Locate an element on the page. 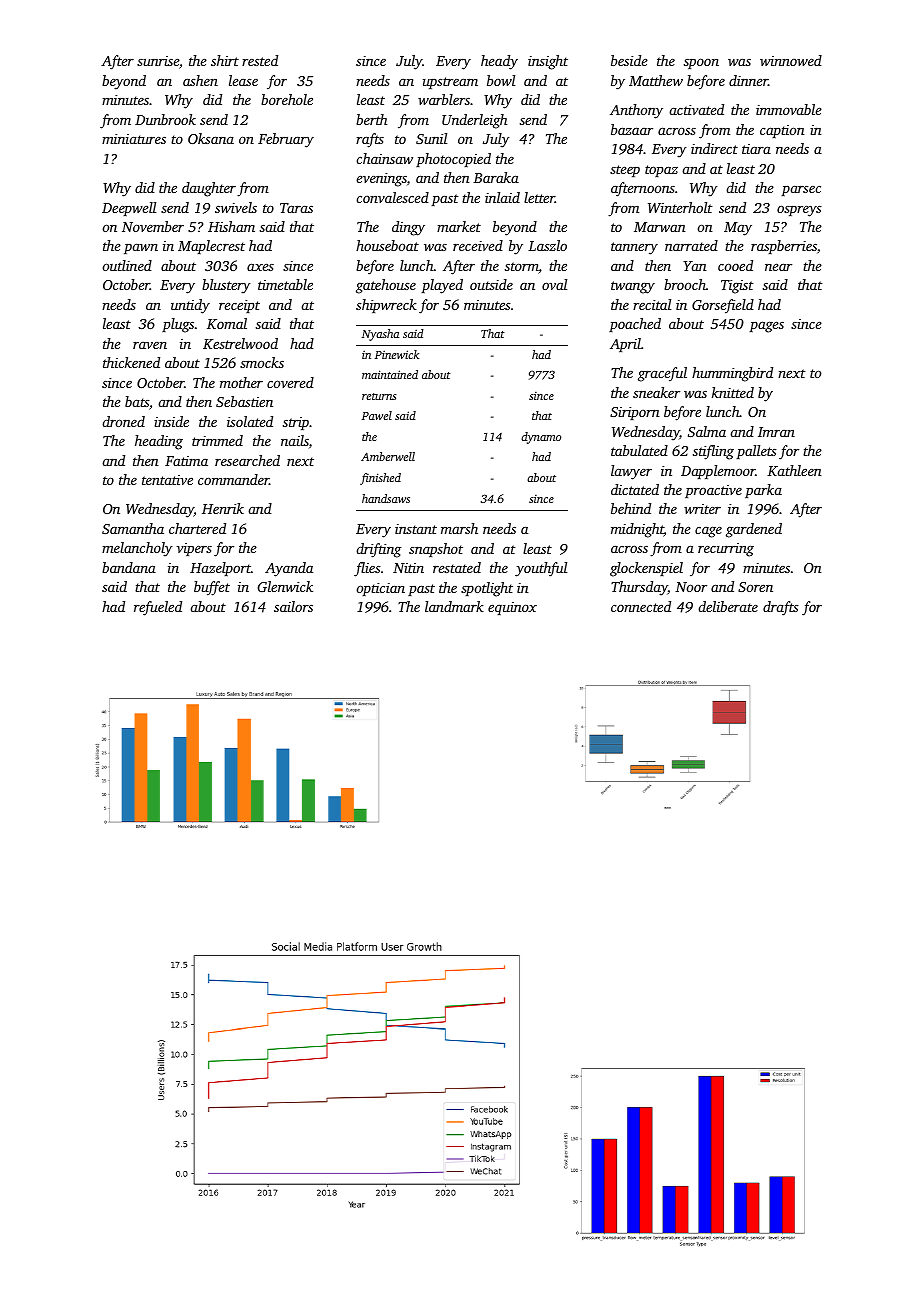  pages is located at coordinates (767, 327).
